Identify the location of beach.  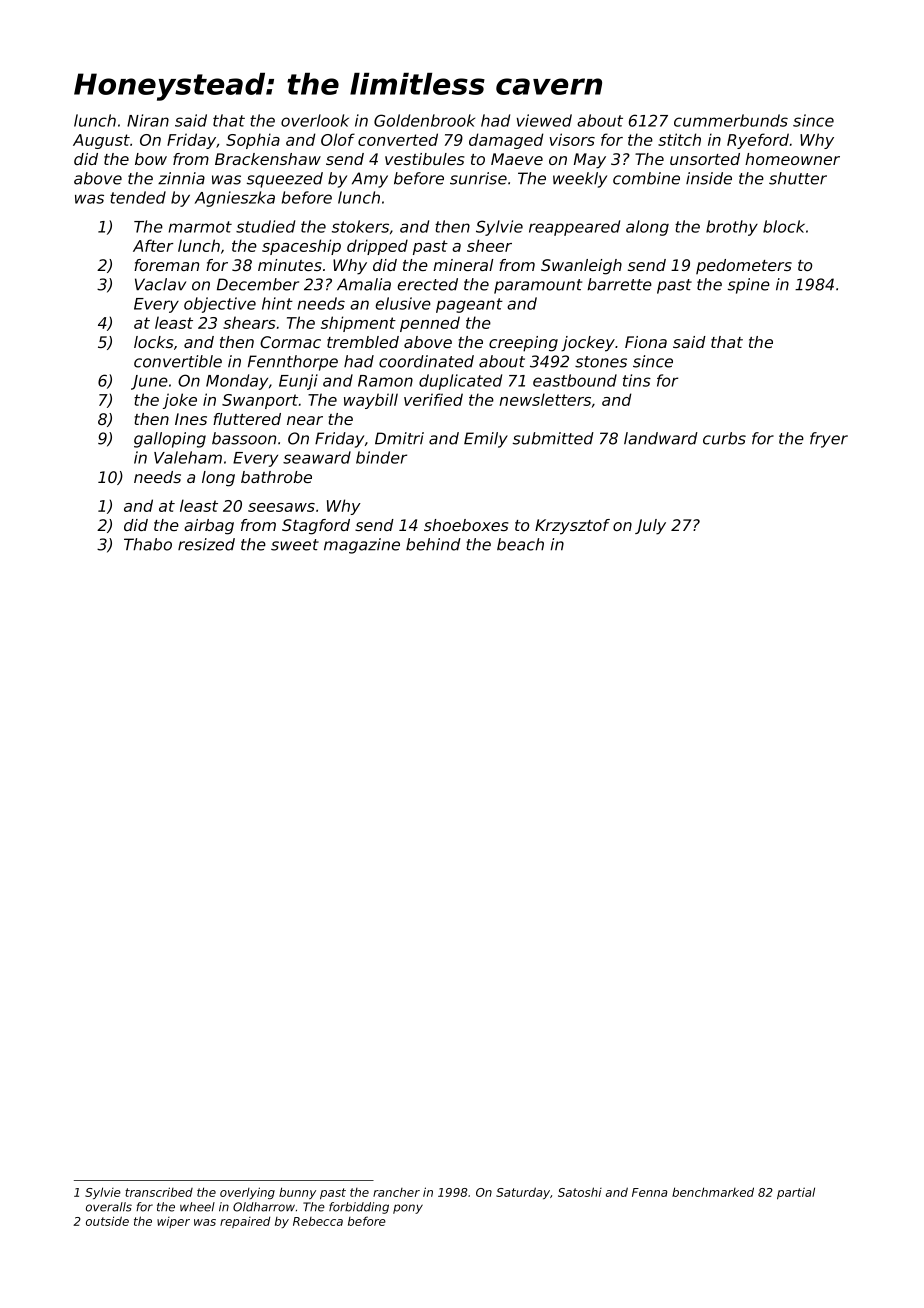
(520, 544).
